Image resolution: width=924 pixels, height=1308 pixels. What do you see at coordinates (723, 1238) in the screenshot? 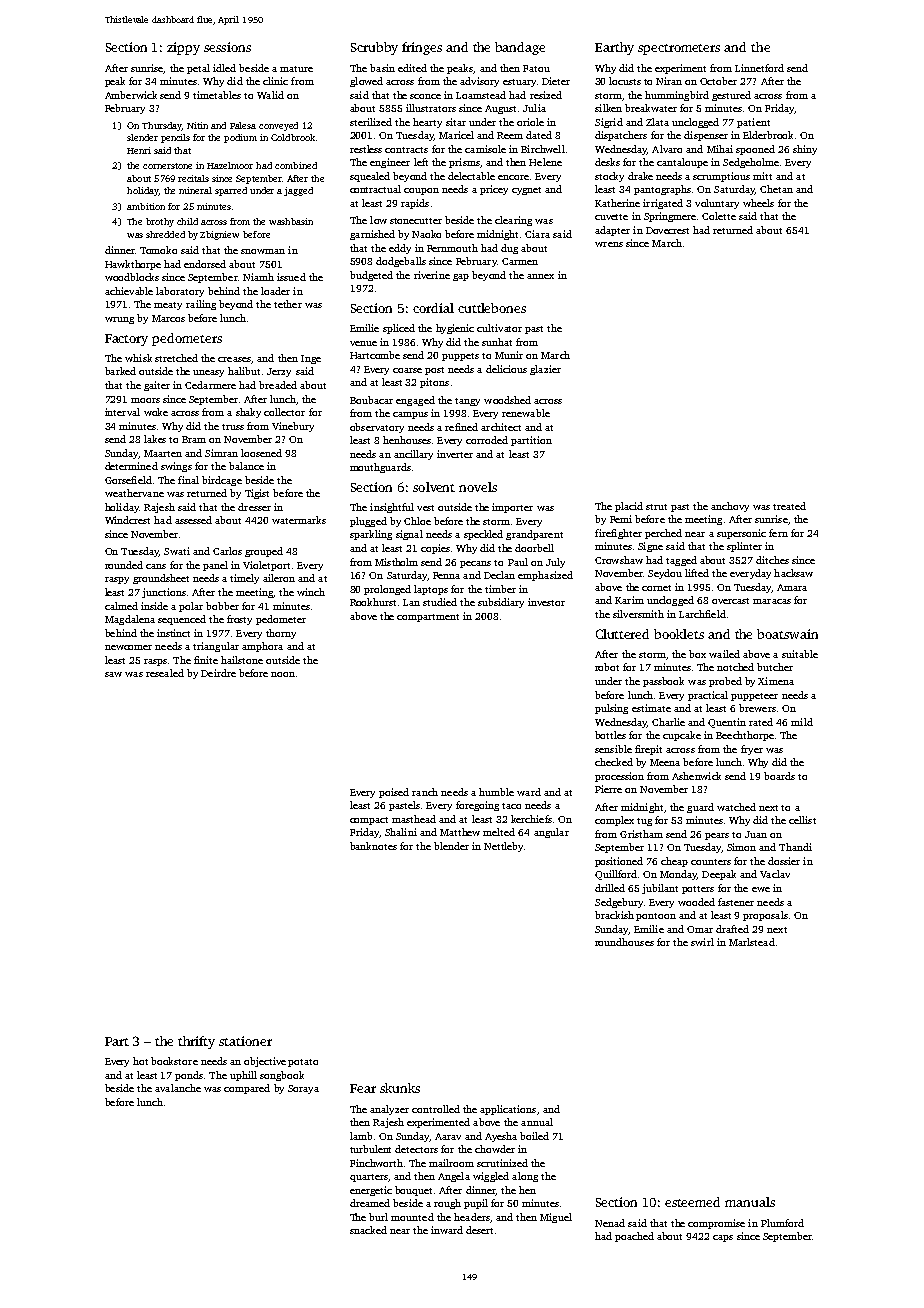
I see `caps` at bounding box center [723, 1238].
